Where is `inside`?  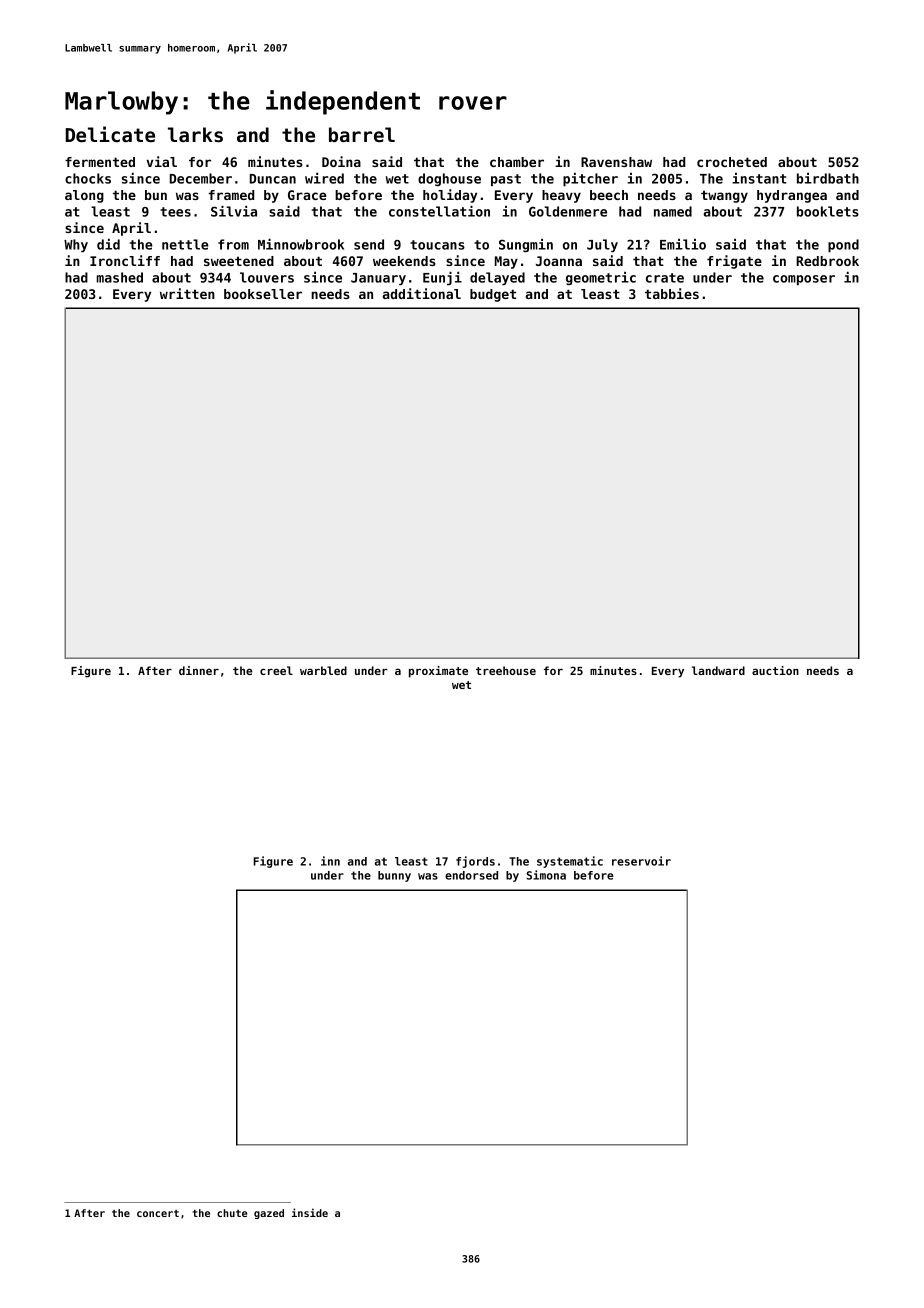 inside is located at coordinates (310, 1212).
